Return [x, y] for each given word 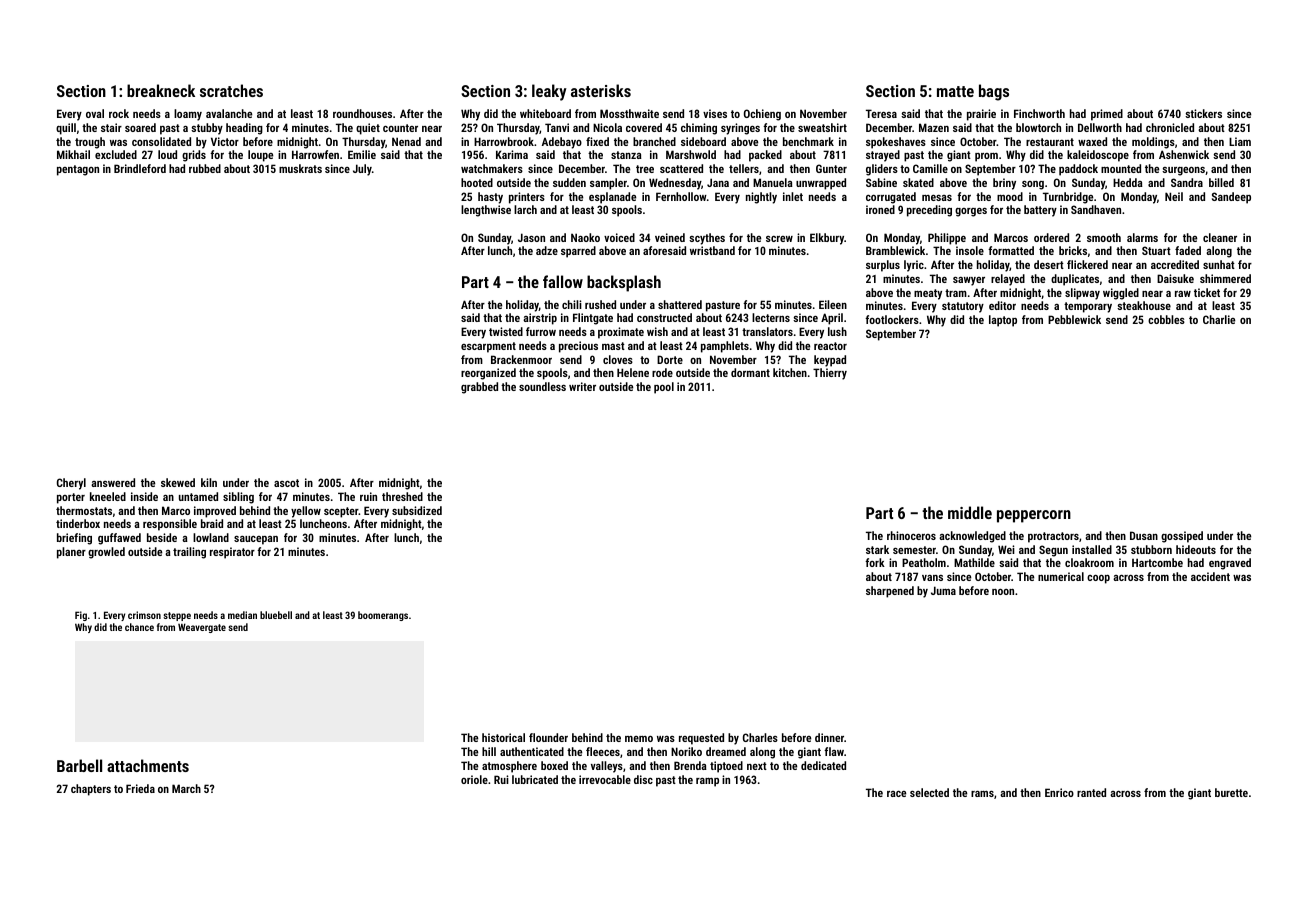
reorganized [488, 374]
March [186, 788]
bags [994, 92]
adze [547, 250]
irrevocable [605, 779]
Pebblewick [1074, 319]
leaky [549, 92]
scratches [231, 90]
